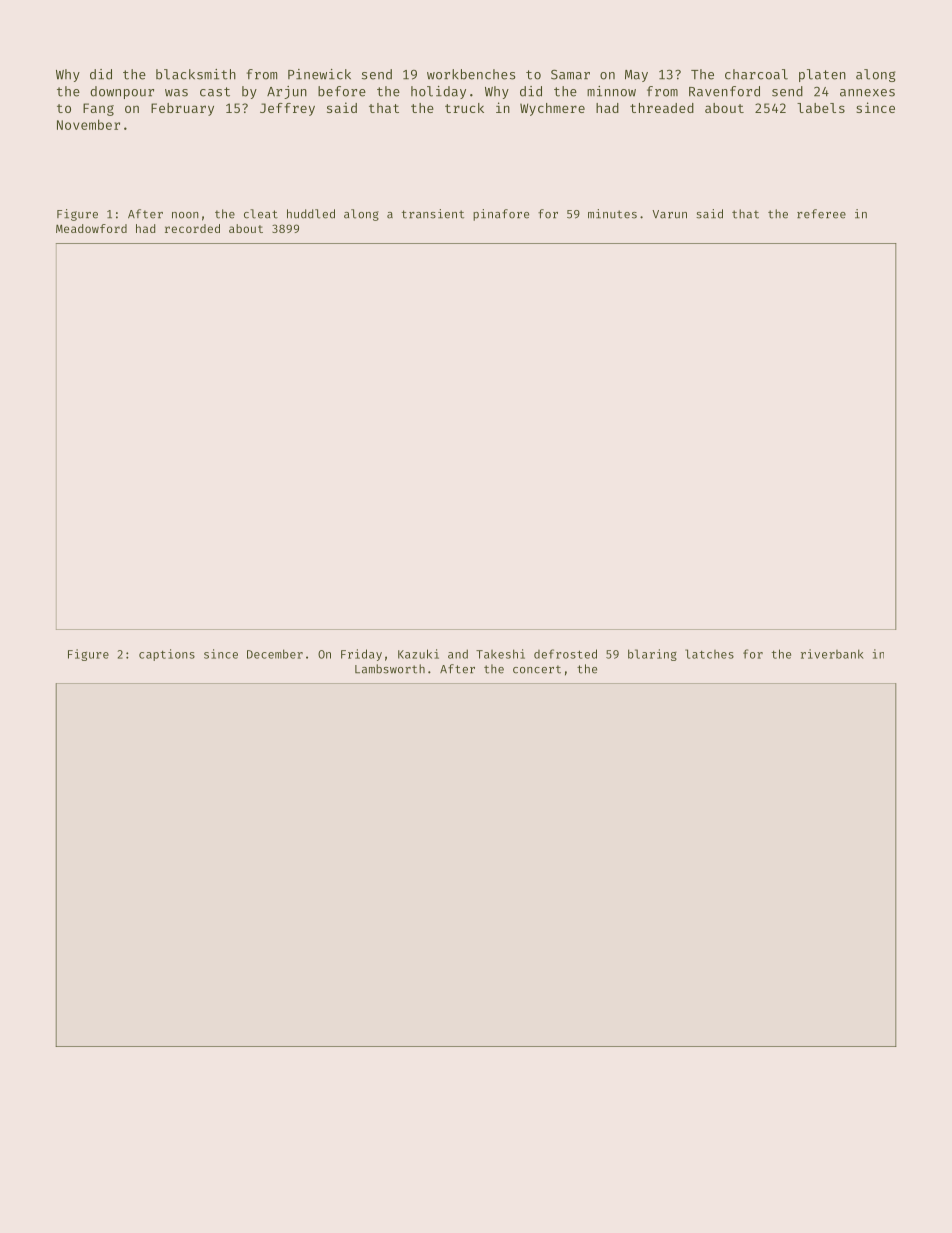 Image resolution: width=952 pixels, height=1233 pixels. I want to click on Varun, so click(669, 214).
